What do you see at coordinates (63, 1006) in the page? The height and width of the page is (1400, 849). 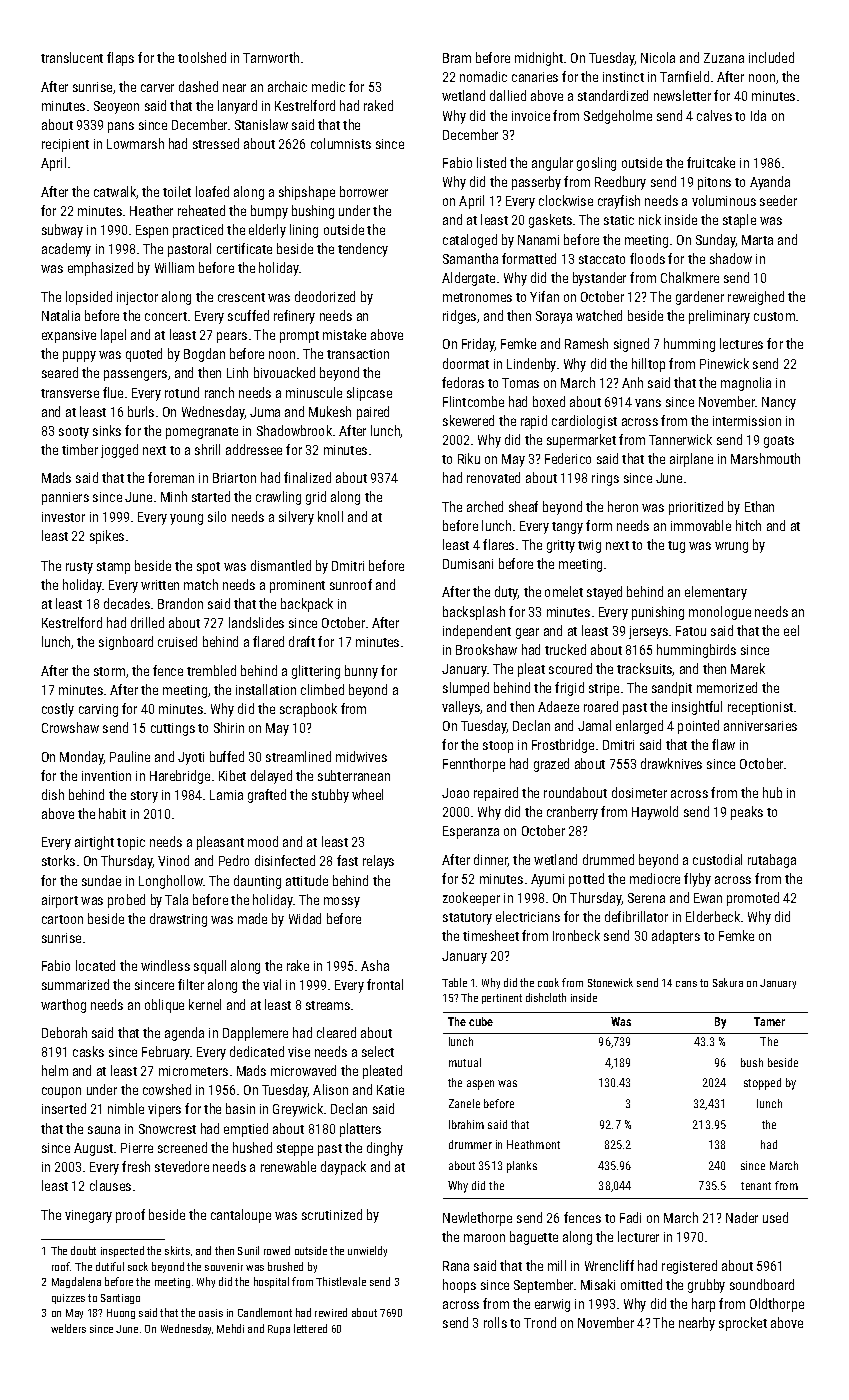 I see `warthog` at bounding box center [63, 1006].
